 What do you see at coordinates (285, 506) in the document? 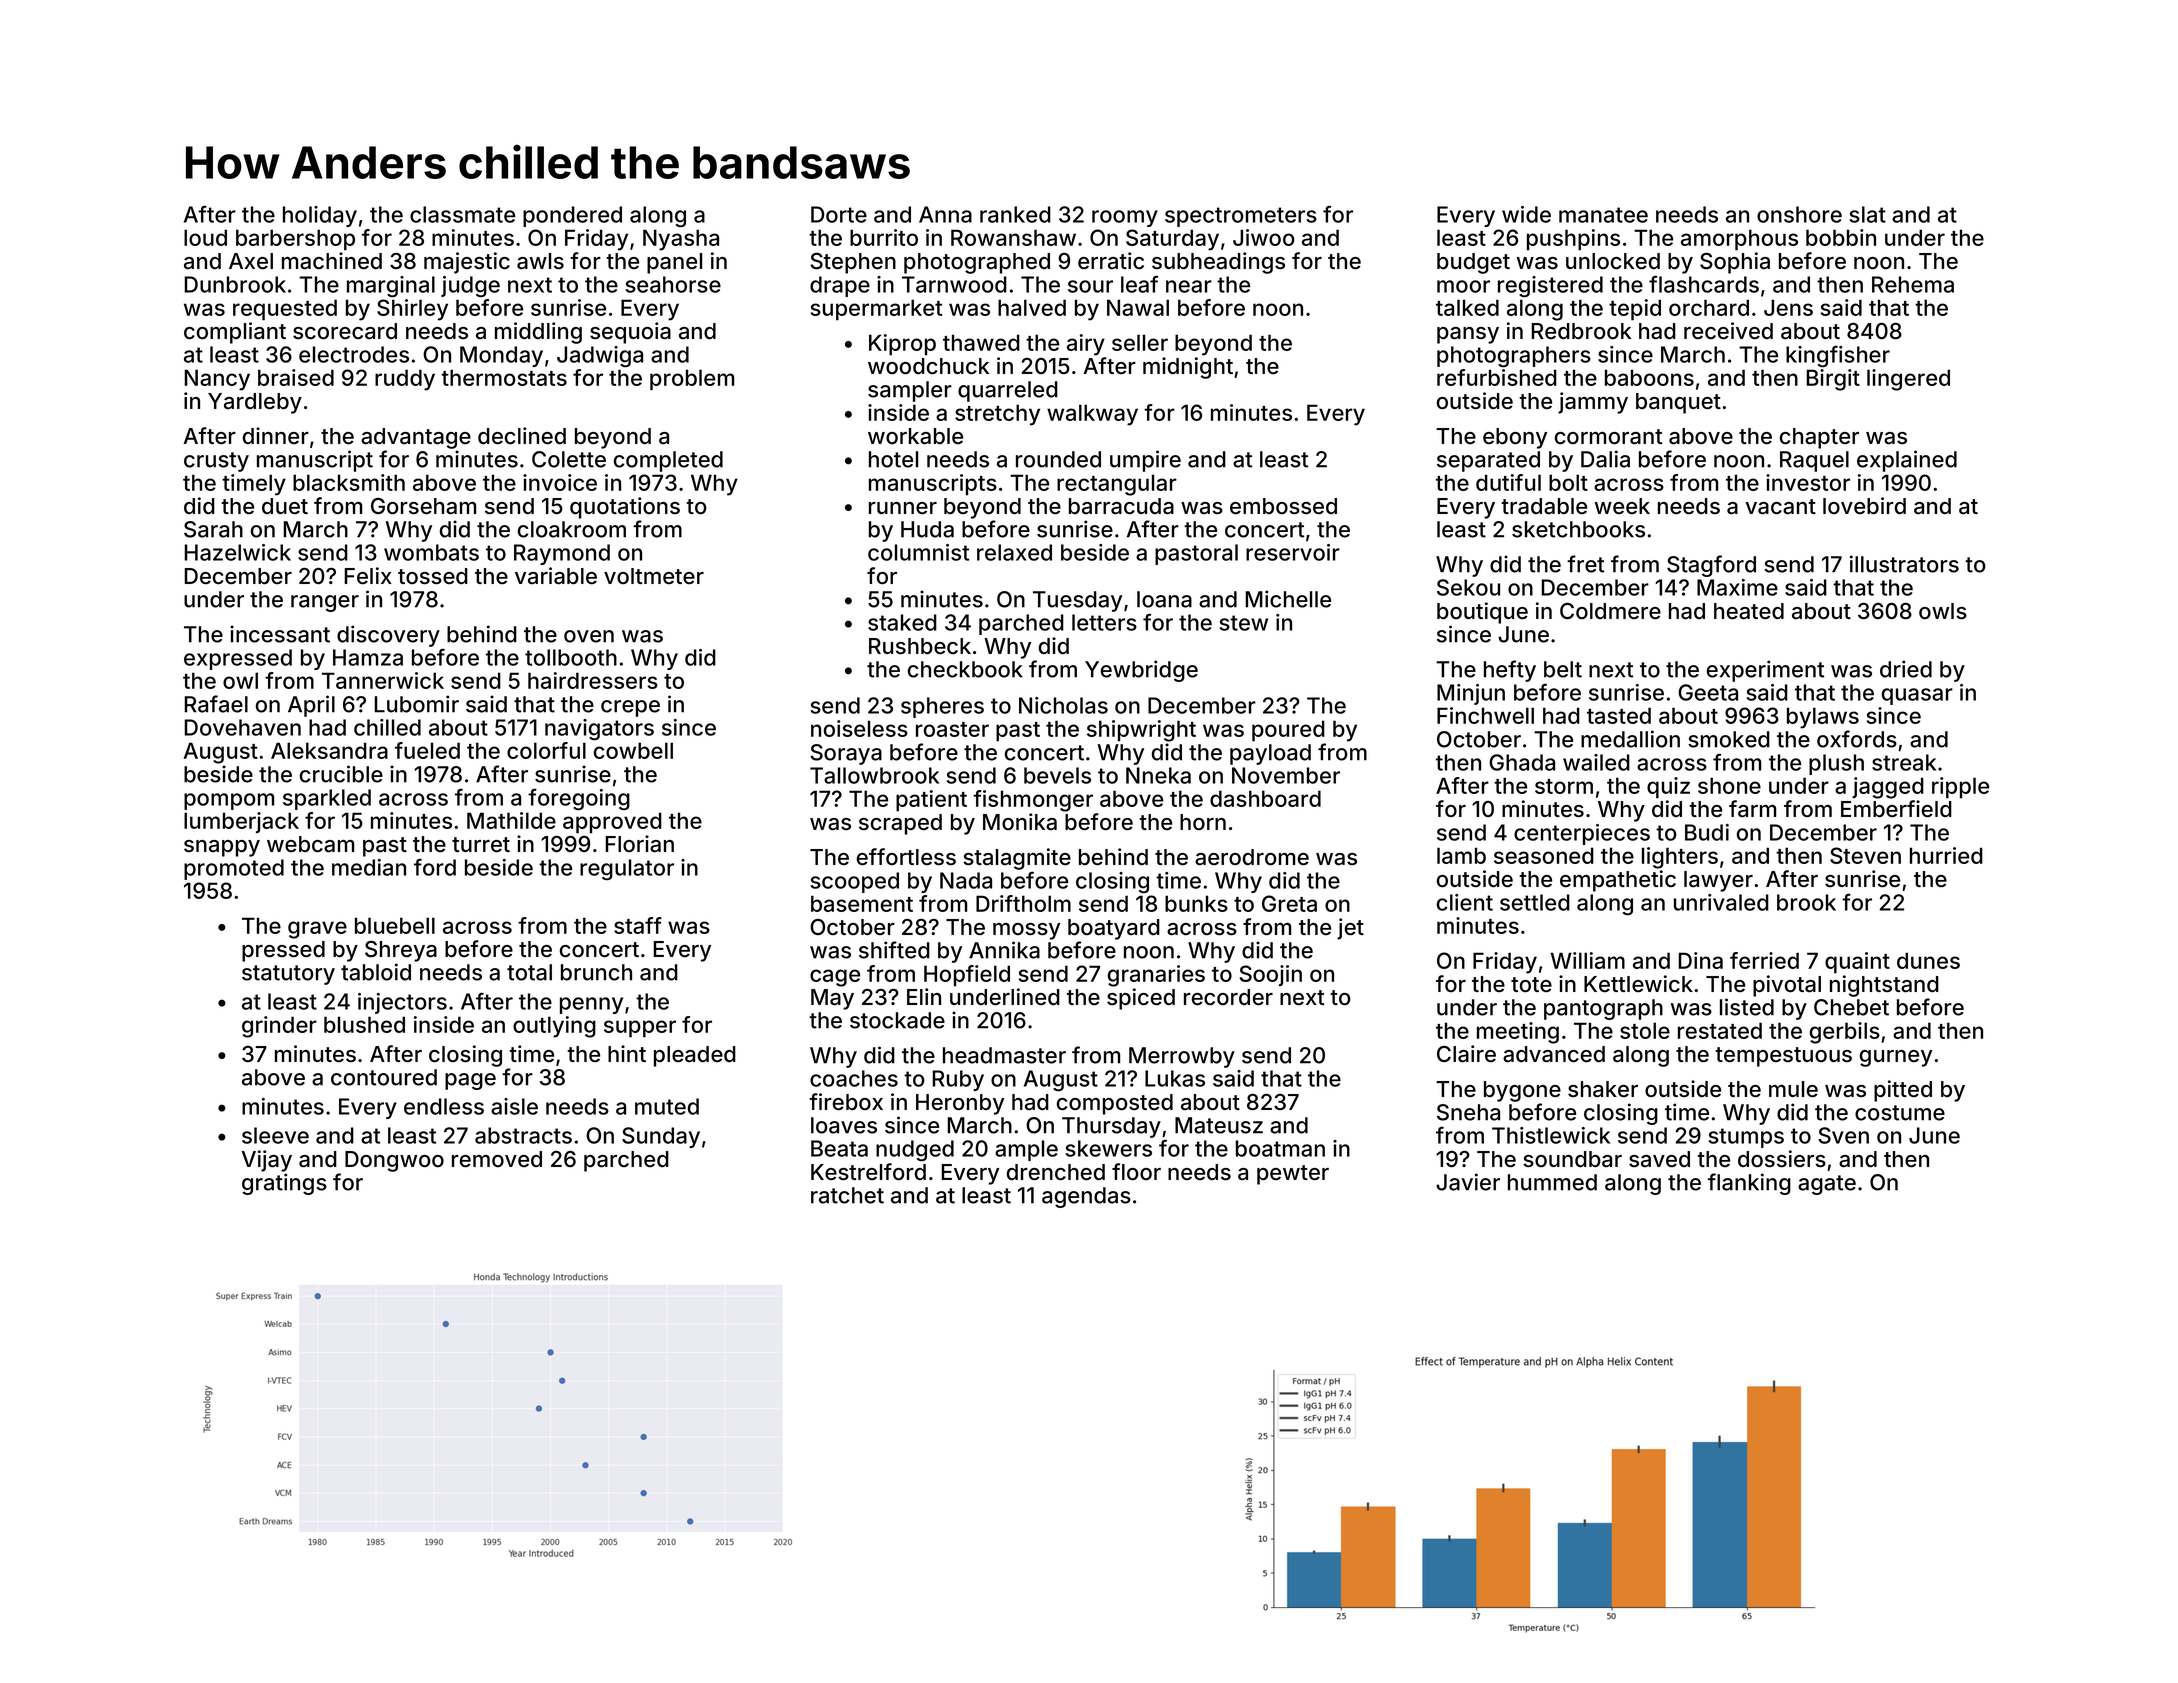
I see `duet` at bounding box center [285, 506].
